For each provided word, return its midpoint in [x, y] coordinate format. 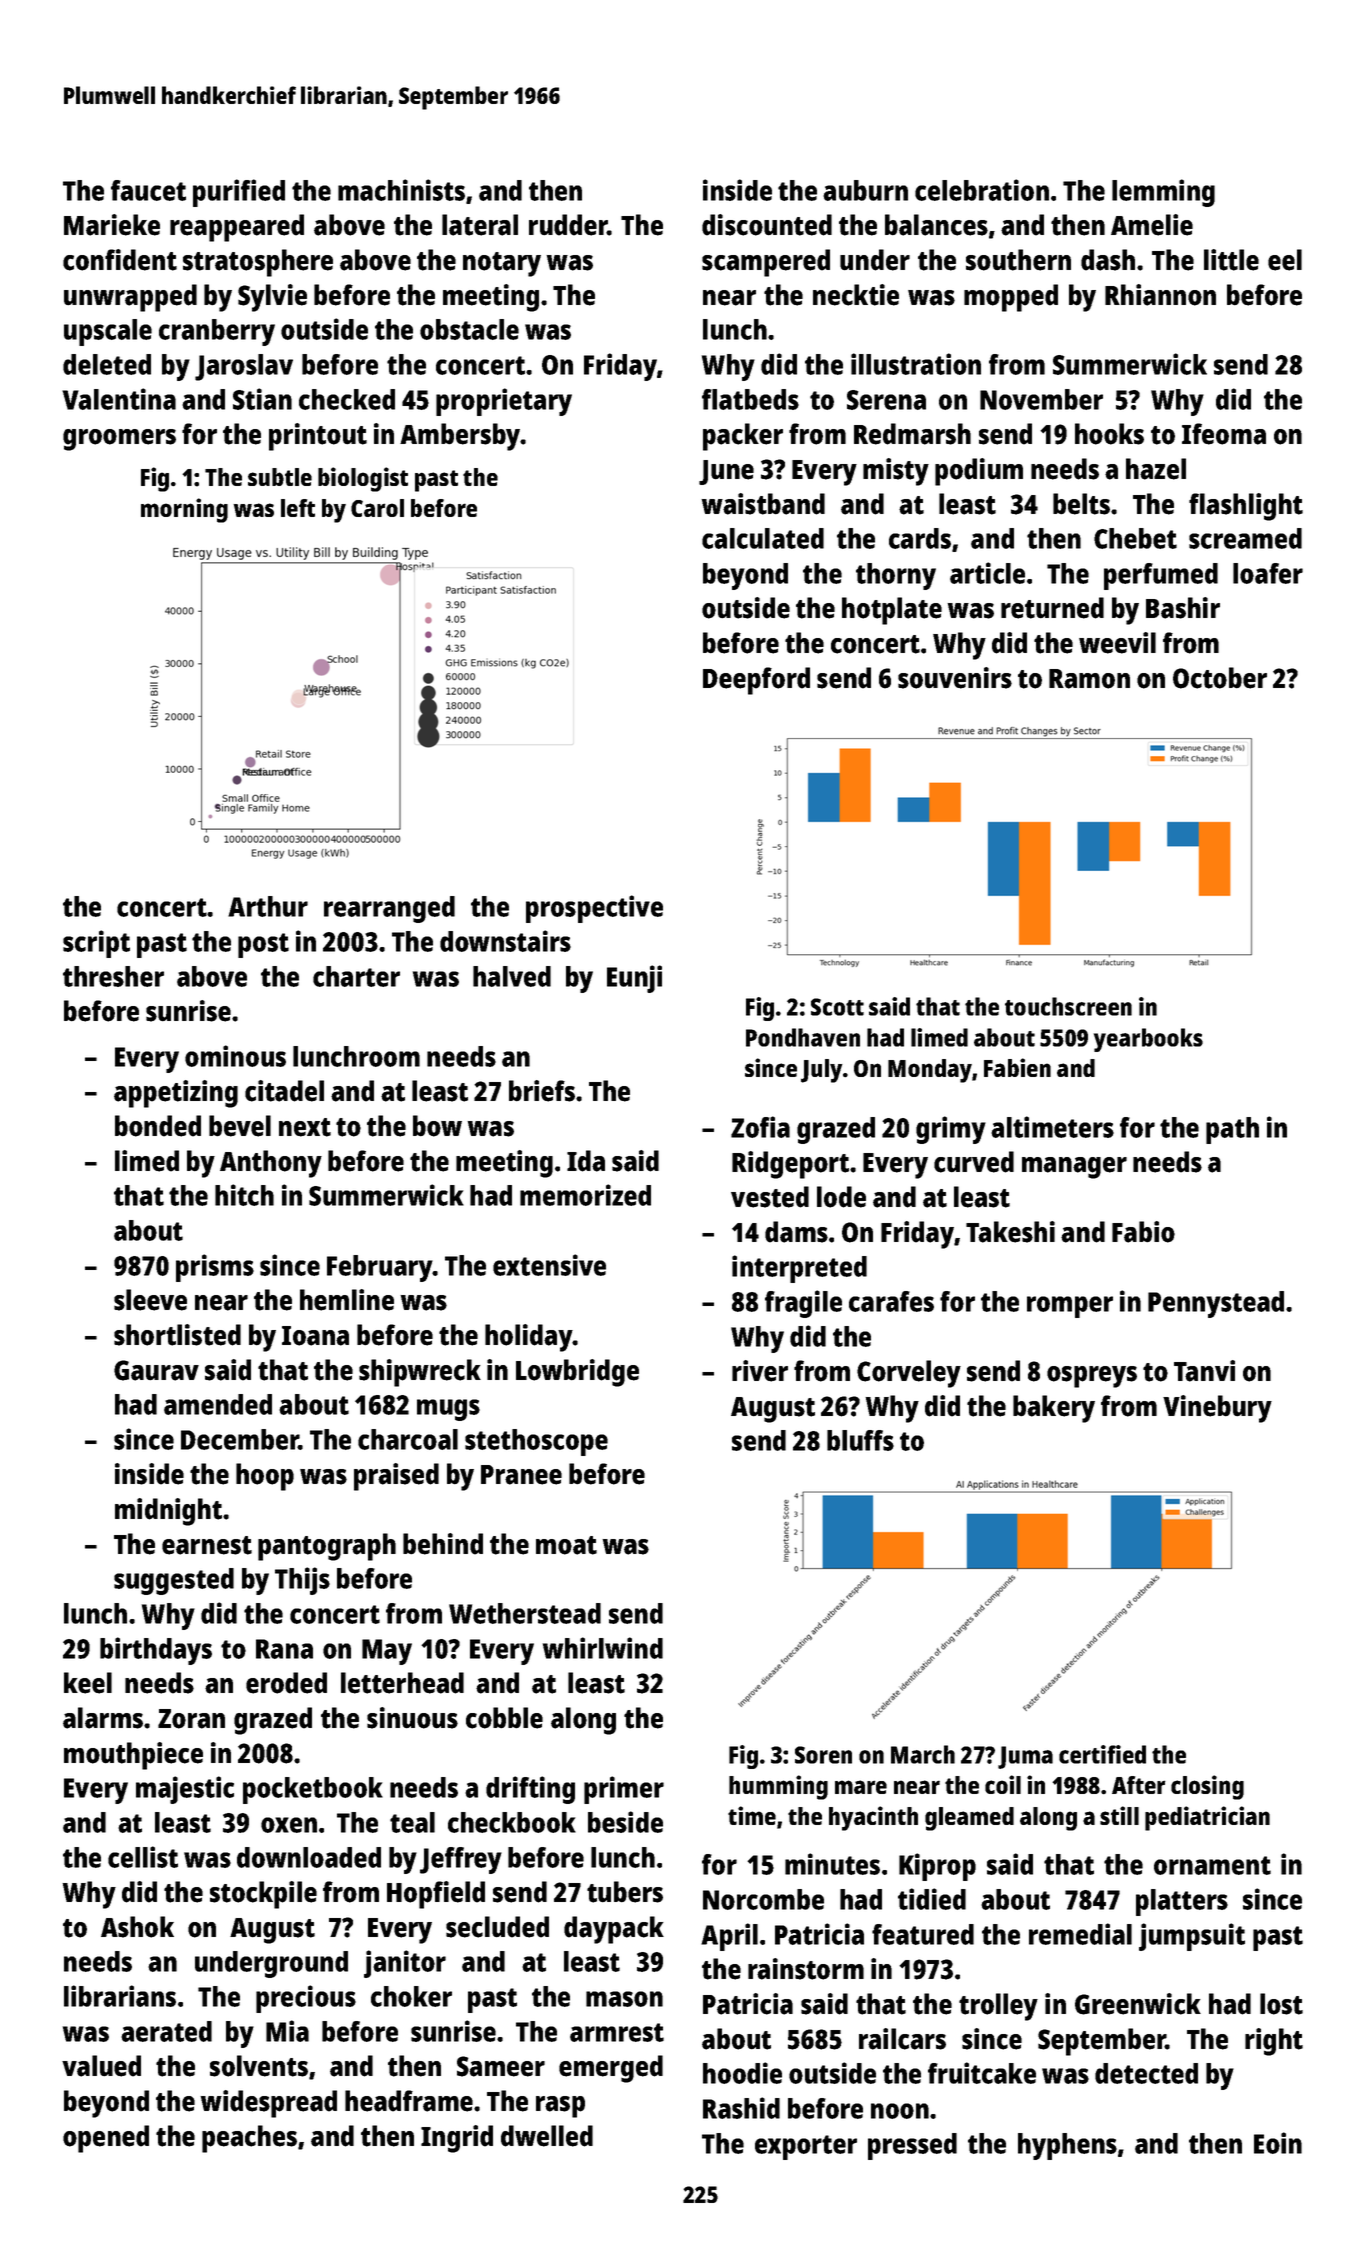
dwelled [547, 2136]
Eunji [634, 979]
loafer [1268, 573]
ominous [235, 1056]
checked [347, 399]
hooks [1109, 434]
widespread [268, 2104]
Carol [377, 508]
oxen [289, 1825]
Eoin [1278, 2143]
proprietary [504, 402]
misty [896, 472]
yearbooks [1148, 1040]
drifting [530, 1790]
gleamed [969, 1819]
